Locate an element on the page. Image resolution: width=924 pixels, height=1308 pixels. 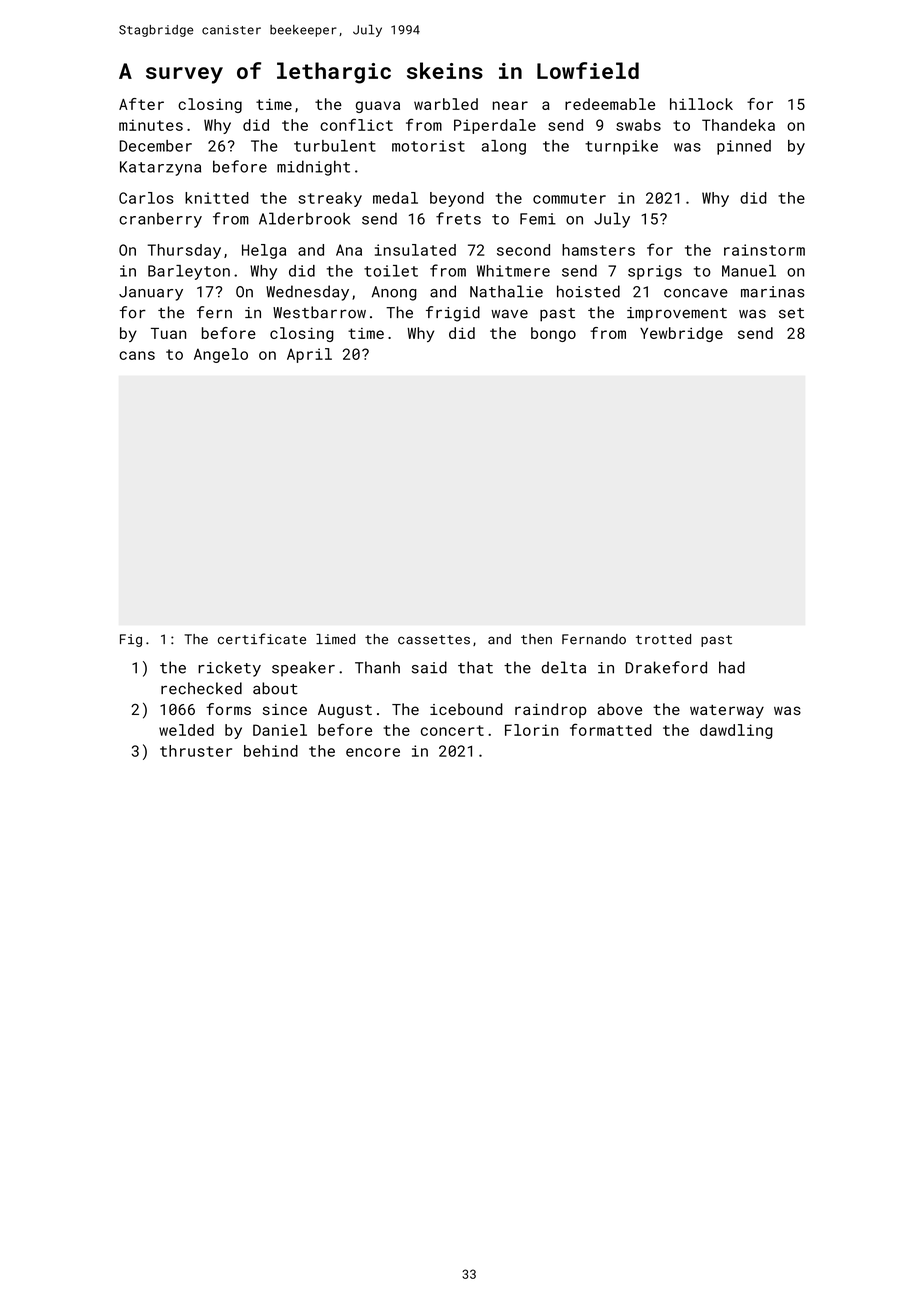
rainstorm is located at coordinates (764, 250).
